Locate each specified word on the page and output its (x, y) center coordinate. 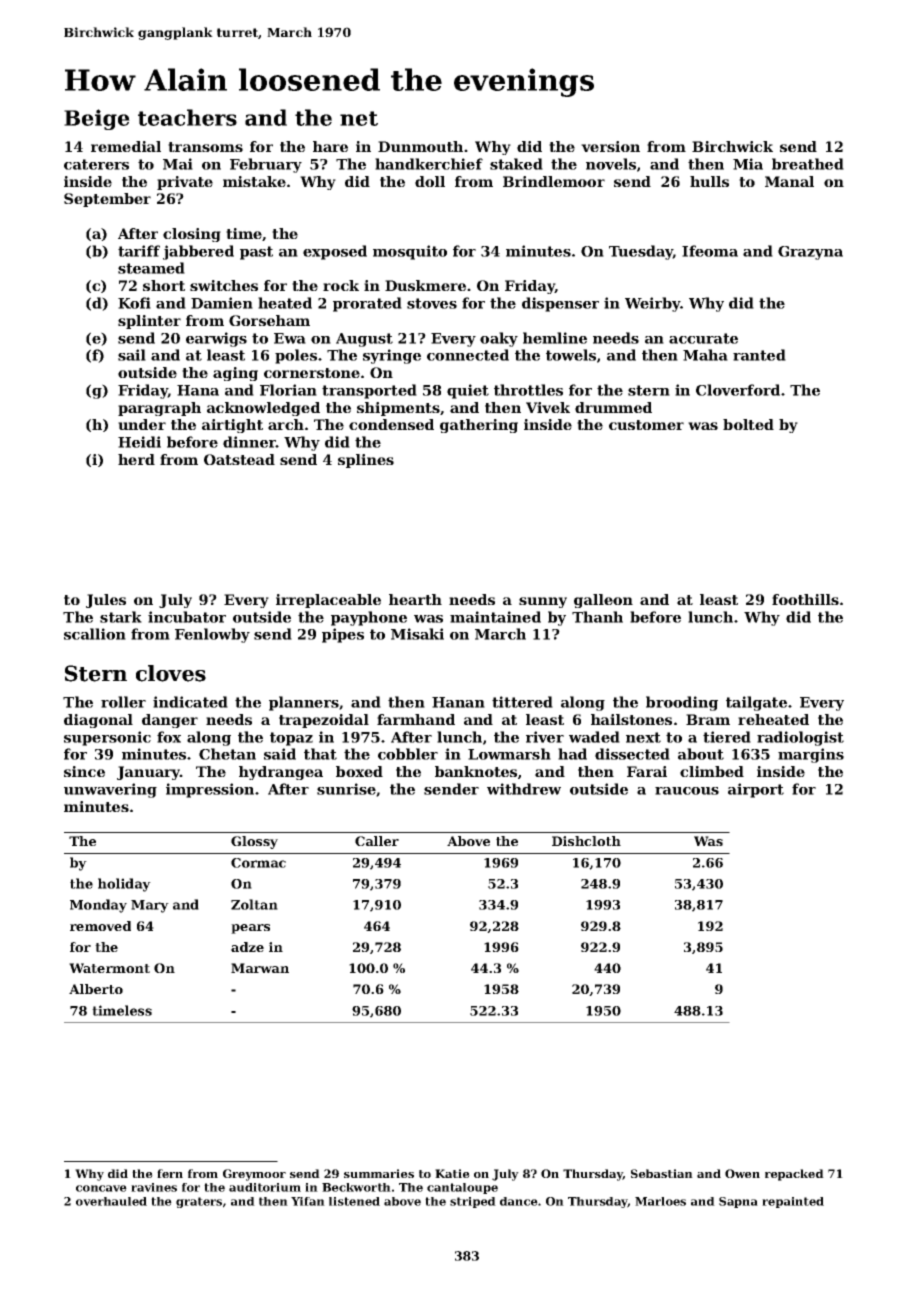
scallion (95, 634)
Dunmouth (420, 146)
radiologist (800, 738)
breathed (808, 164)
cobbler (408, 754)
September (107, 200)
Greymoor (254, 1175)
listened (354, 1201)
